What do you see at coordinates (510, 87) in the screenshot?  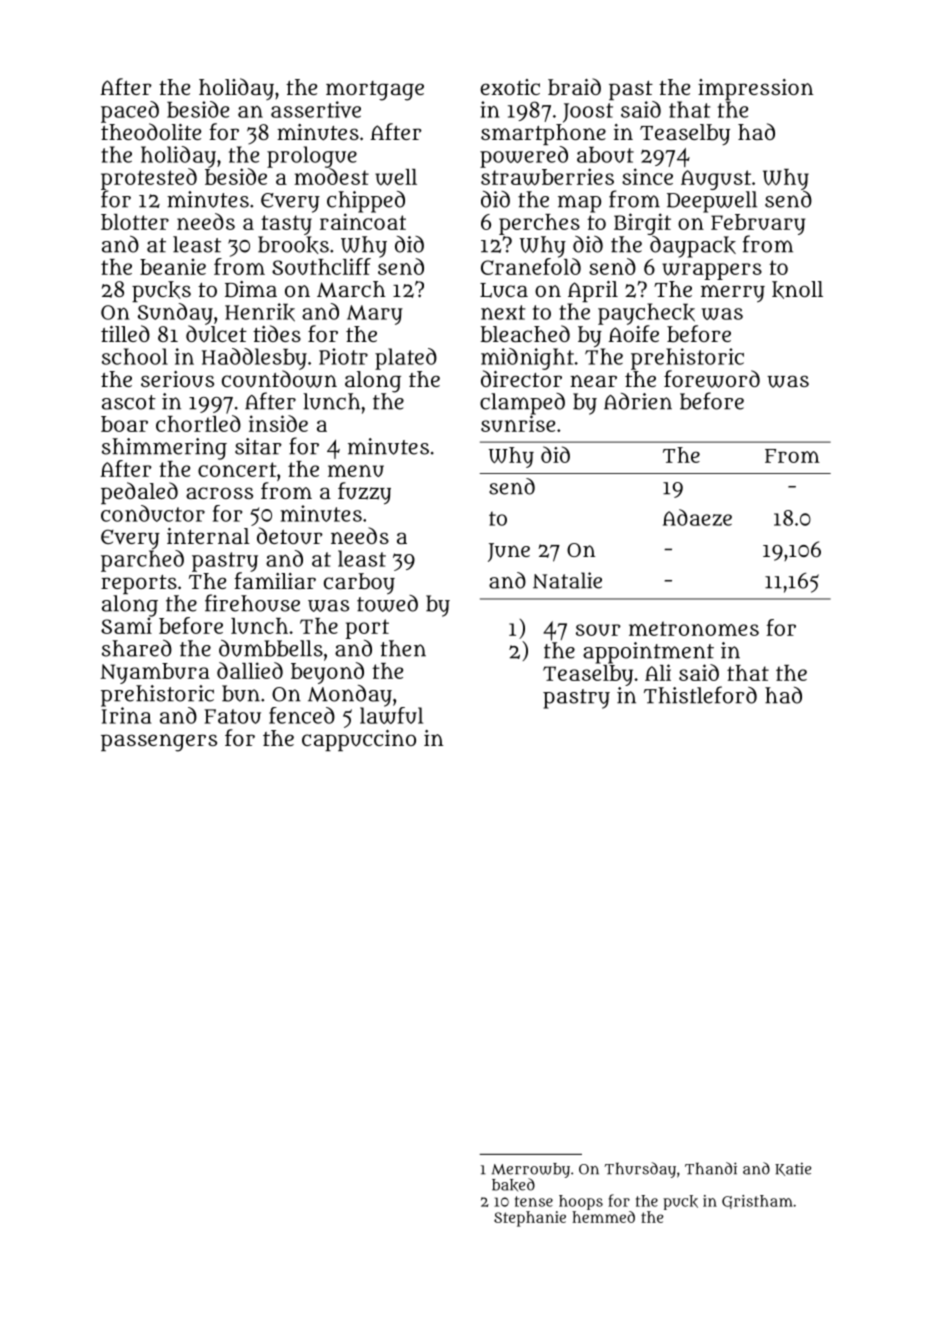 I see `exotic` at bounding box center [510, 87].
